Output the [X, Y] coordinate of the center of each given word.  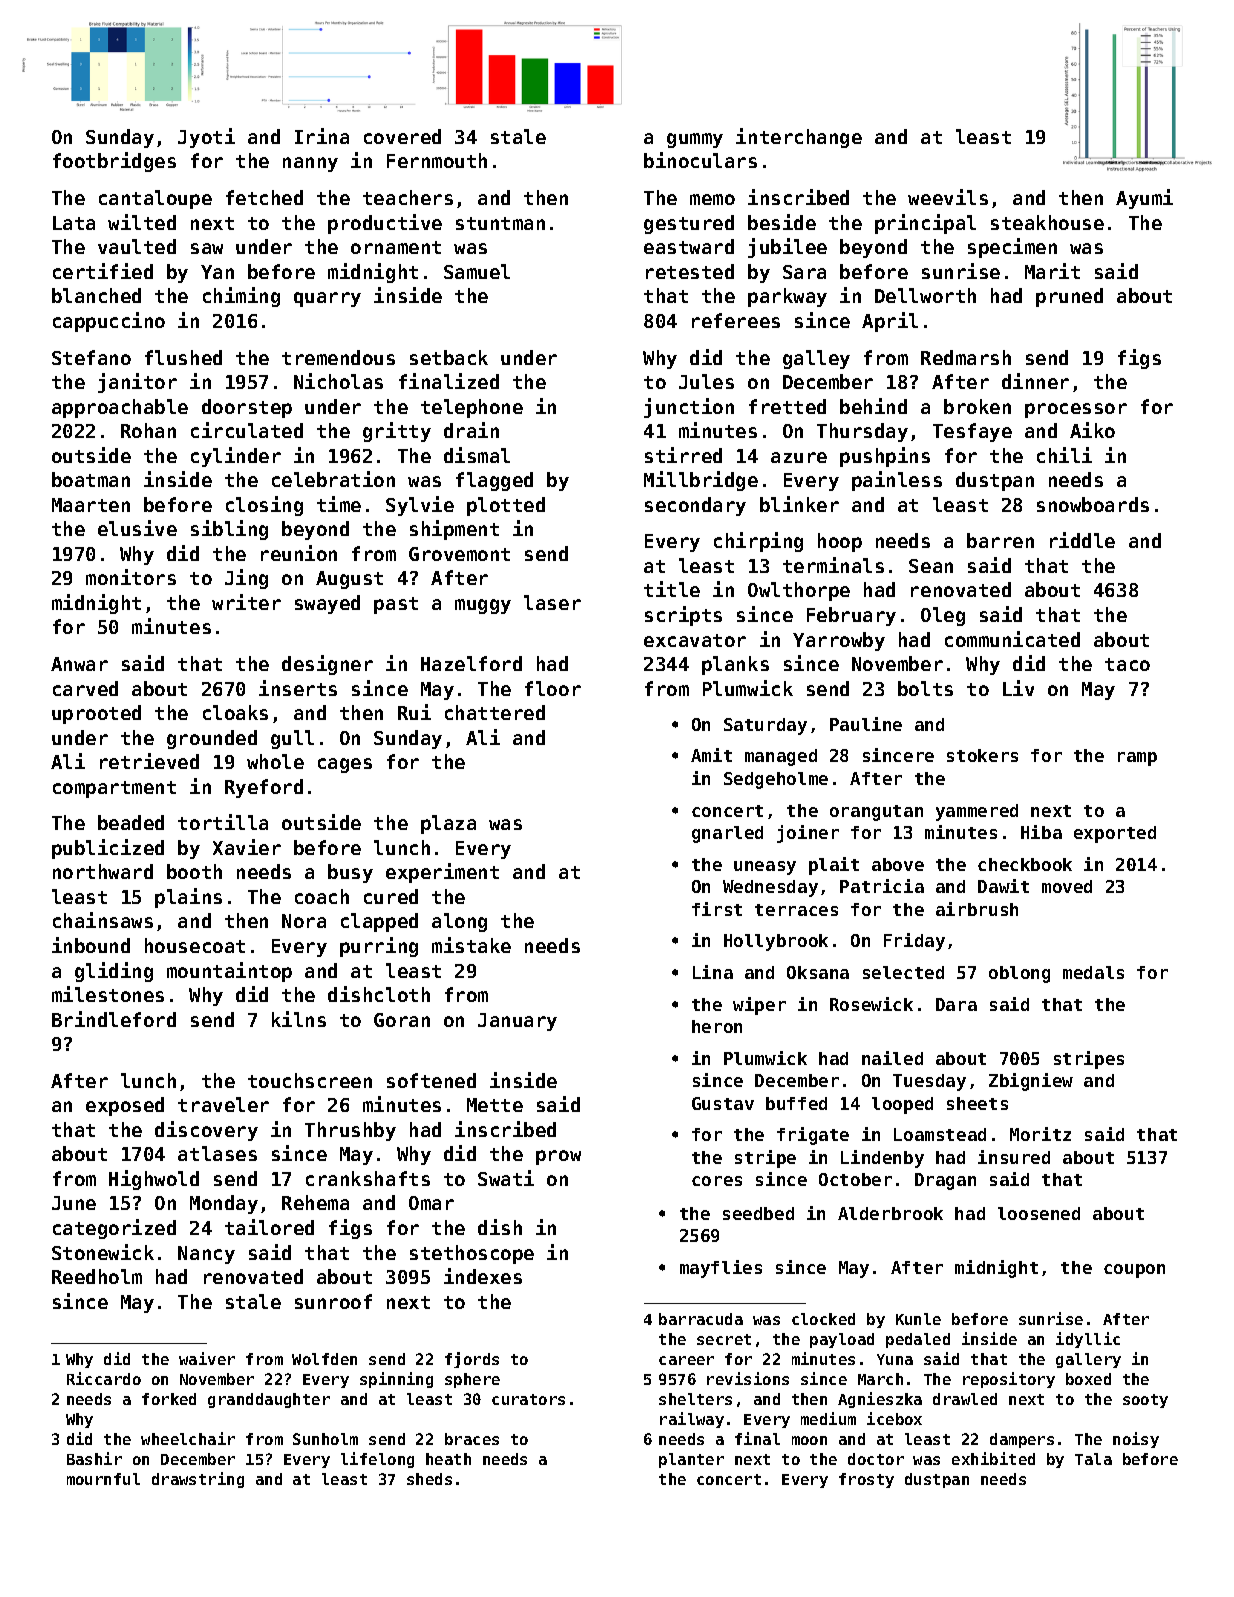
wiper [759, 1006]
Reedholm [97, 1276]
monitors [131, 577]
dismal [477, 455]
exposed [125, 1106]
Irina [322, 136]
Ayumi [1144, 199]
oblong [1019, 974]
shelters [695, 1399]
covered [402, 136]
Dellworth [925, 295]
